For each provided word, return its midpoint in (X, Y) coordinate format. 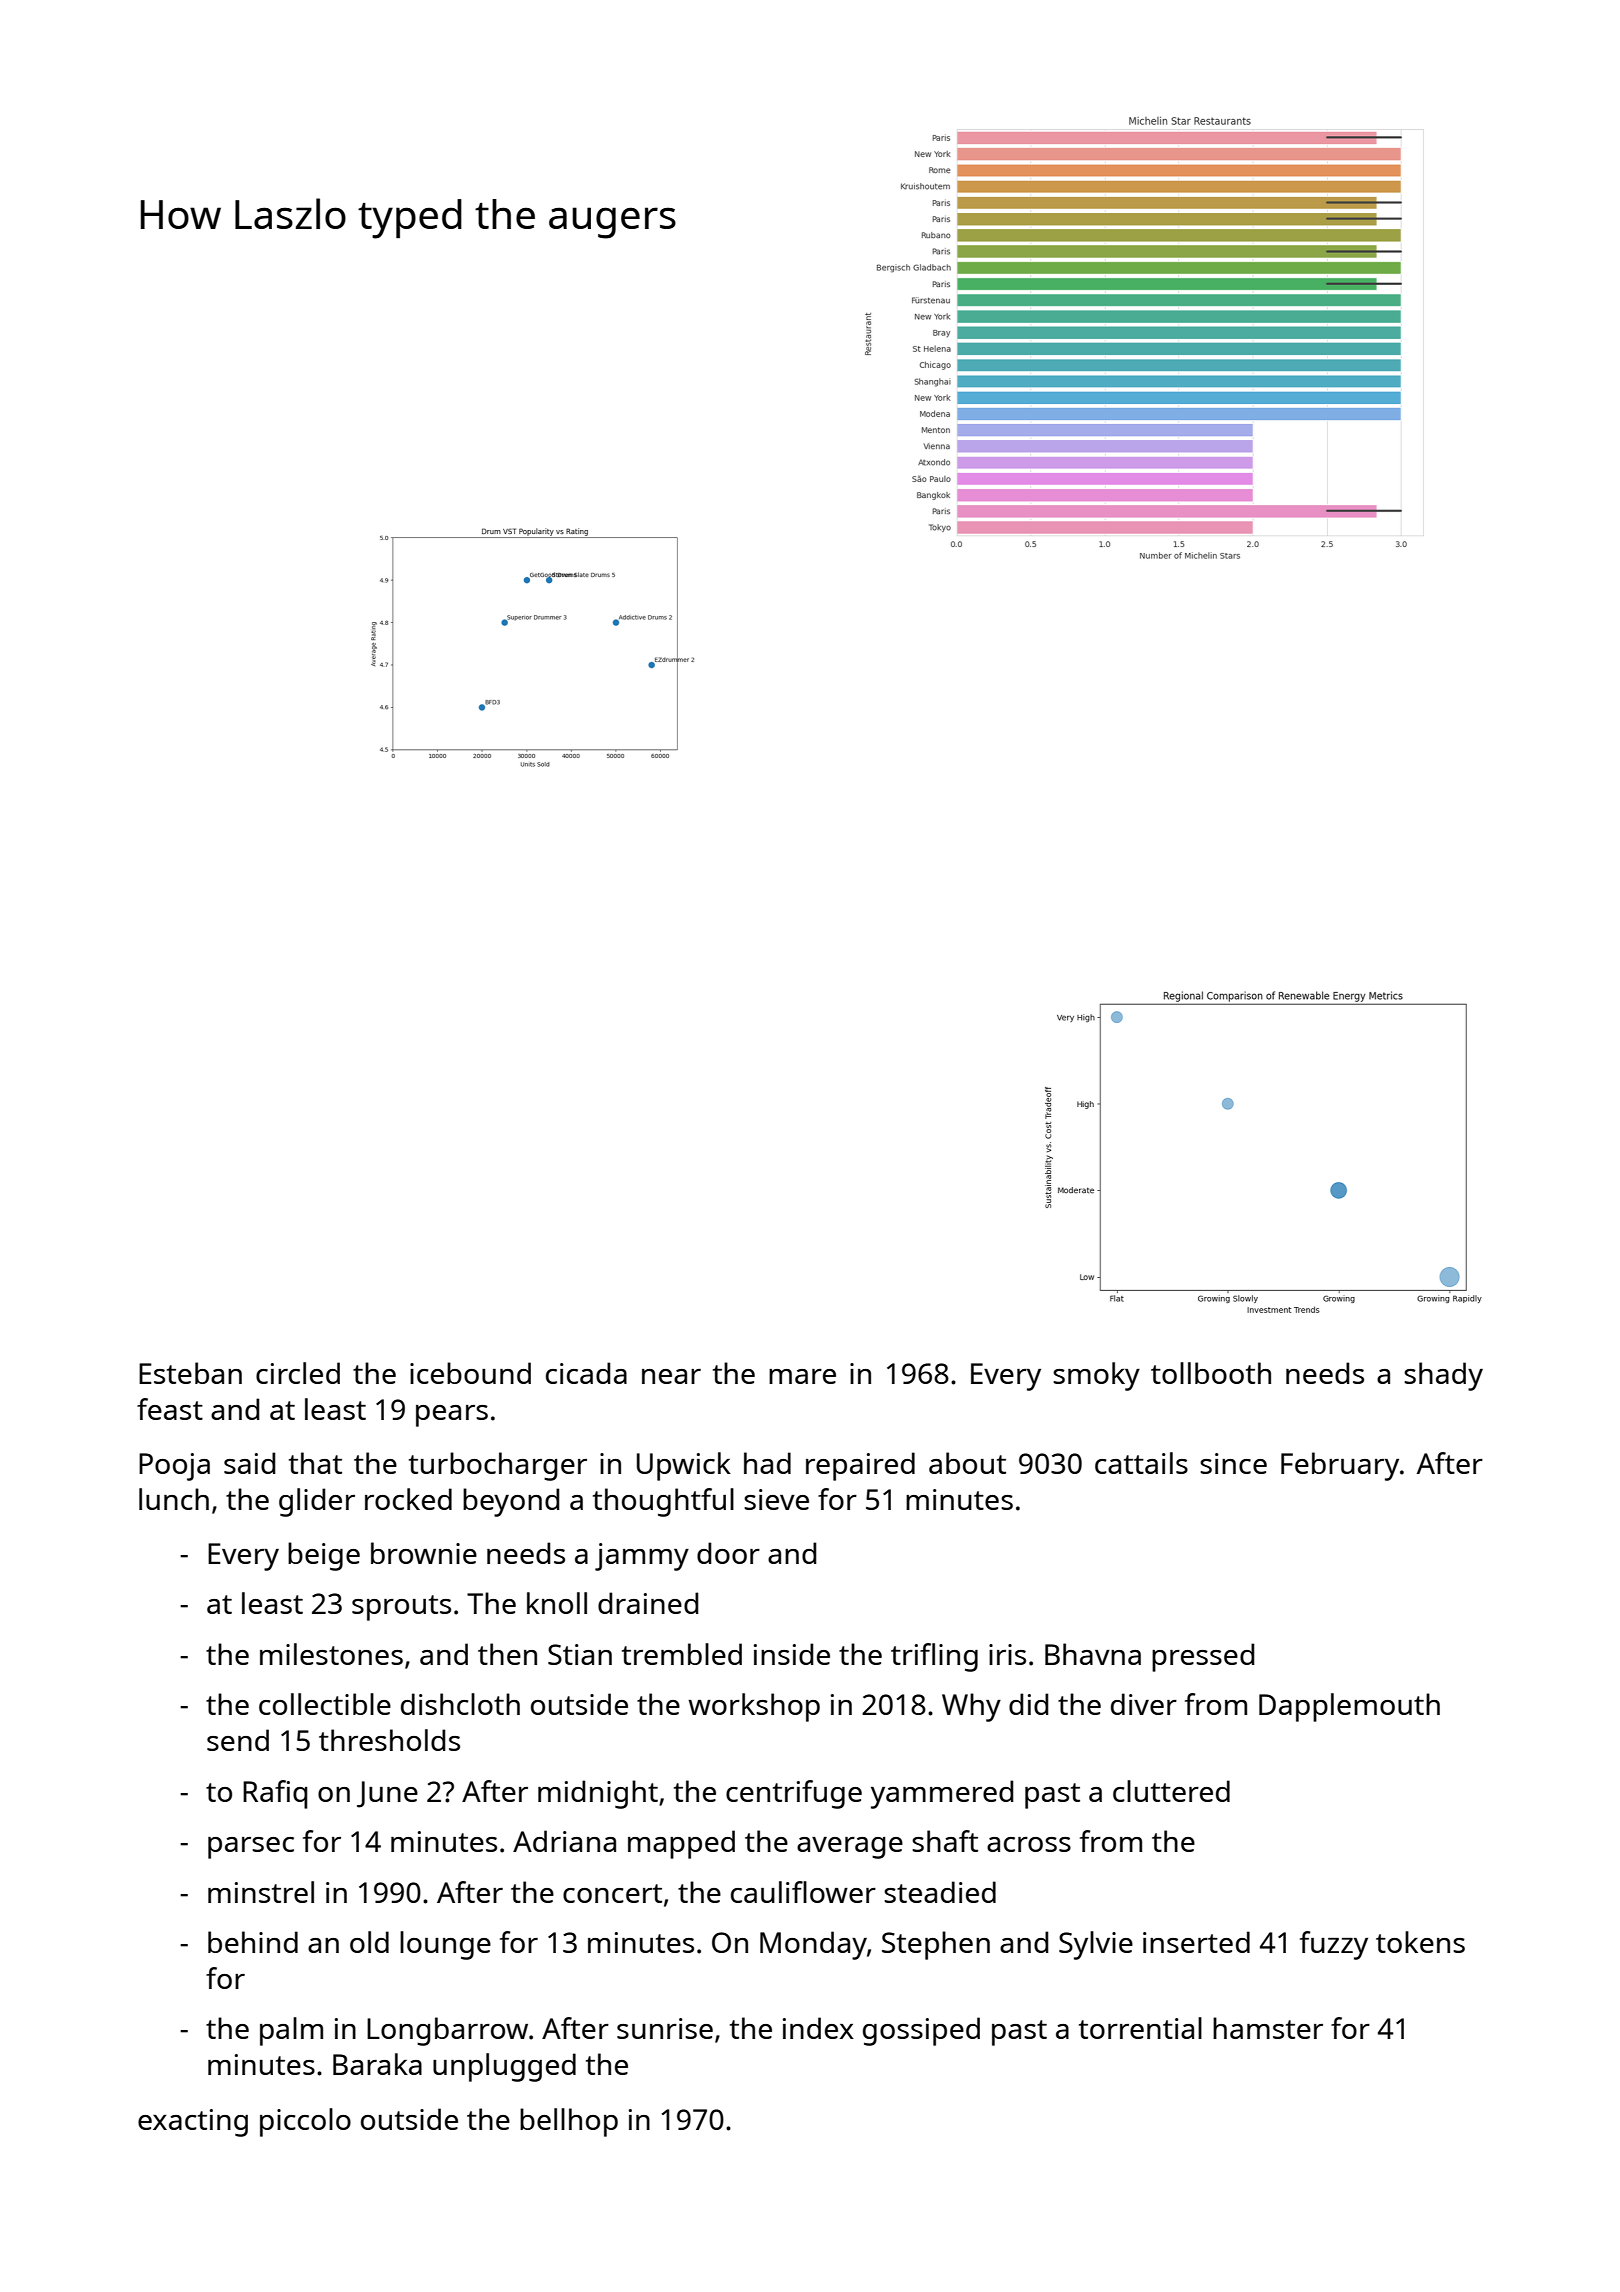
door (728, 1553)
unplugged (504, 2067)
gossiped (921, 2031)
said (249, 1463)
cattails (1141, 1463)
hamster (1268, 2028)
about (967, 1463)
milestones (331, 1654)
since (1233, 1463)
